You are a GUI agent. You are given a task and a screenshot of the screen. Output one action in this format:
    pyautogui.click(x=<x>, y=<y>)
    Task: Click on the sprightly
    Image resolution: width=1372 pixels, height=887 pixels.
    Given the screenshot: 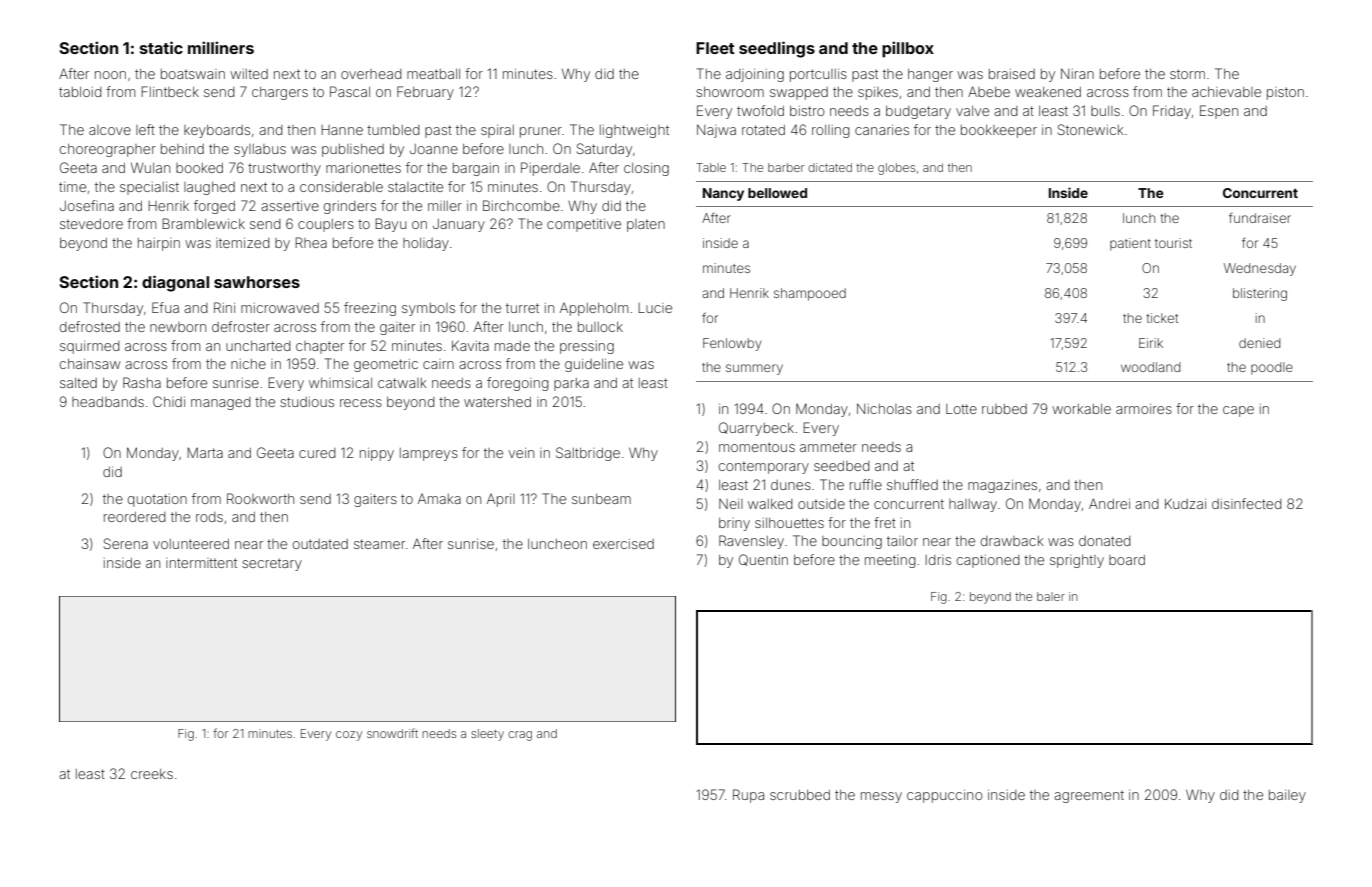 What is the action you would take?
    pyautogui.click(x=1077, y=561)
